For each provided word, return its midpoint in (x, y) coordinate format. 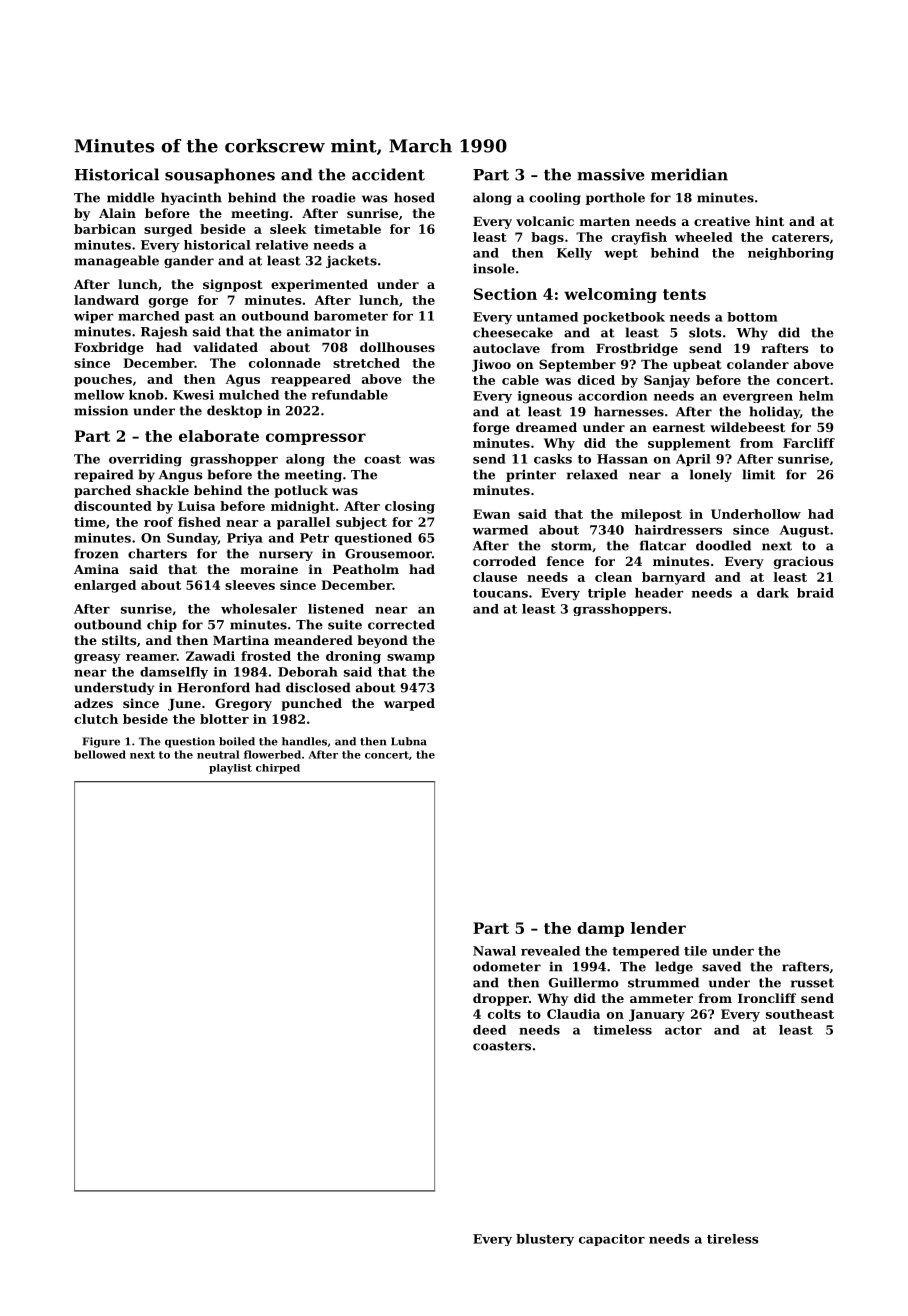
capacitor (612, 1240)
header (659, 593)
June (184, 705)
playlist (230, 769)
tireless (733, 1239)
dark (773, 593)
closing (410, 507)
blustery (545, 1240)
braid (815, 593)
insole (494, 268)
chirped (278, 769)
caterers (800, 237)
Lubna (409, 741)
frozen (96, 553)
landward (106, 300)
